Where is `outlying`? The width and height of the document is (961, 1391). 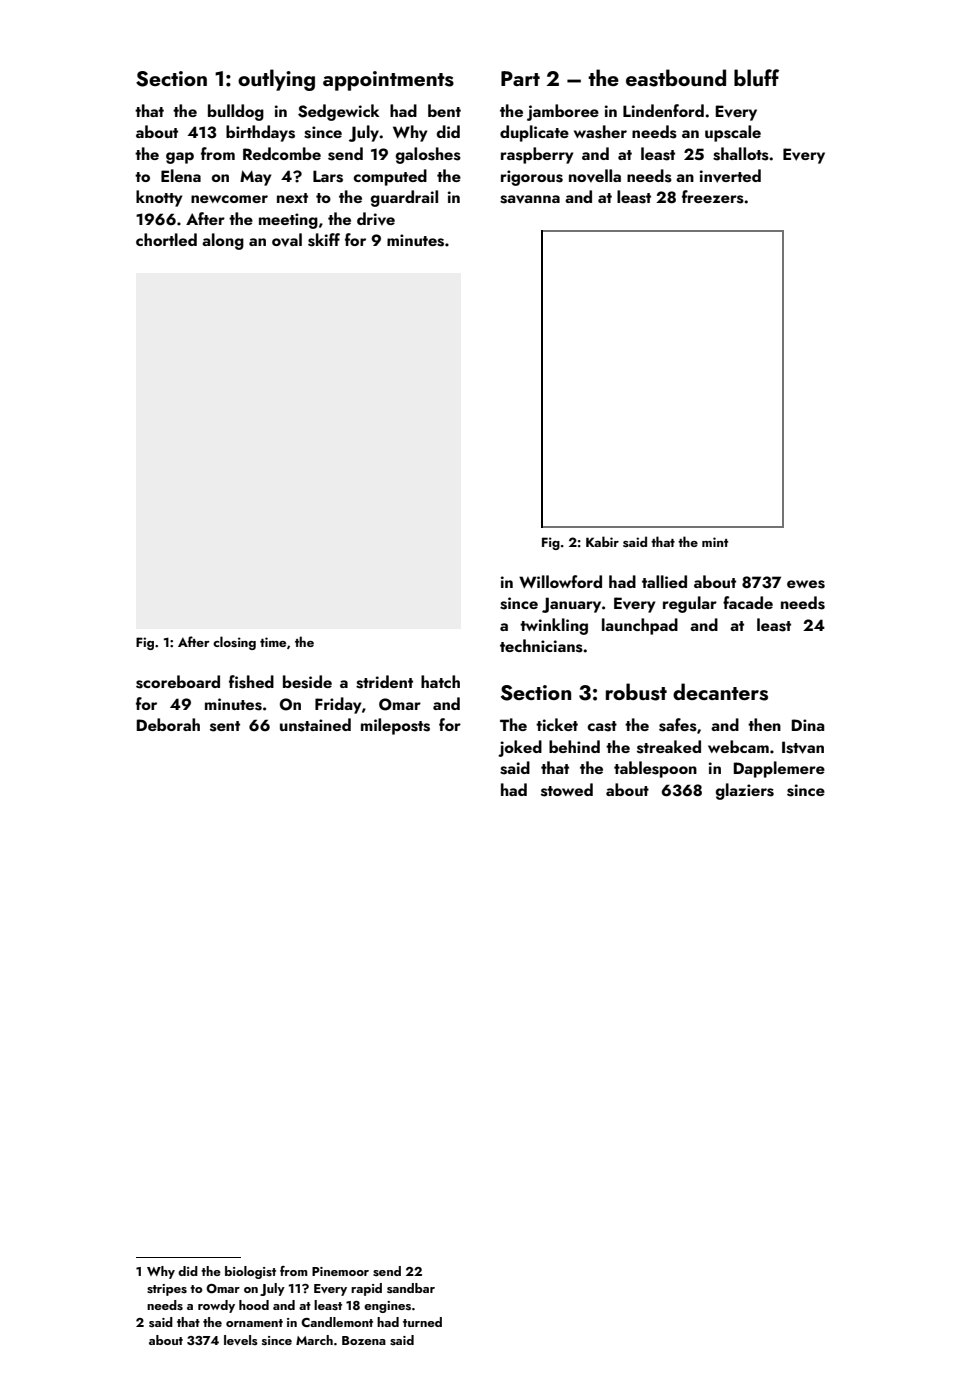
outlying is located at coordinates (276, 80).
